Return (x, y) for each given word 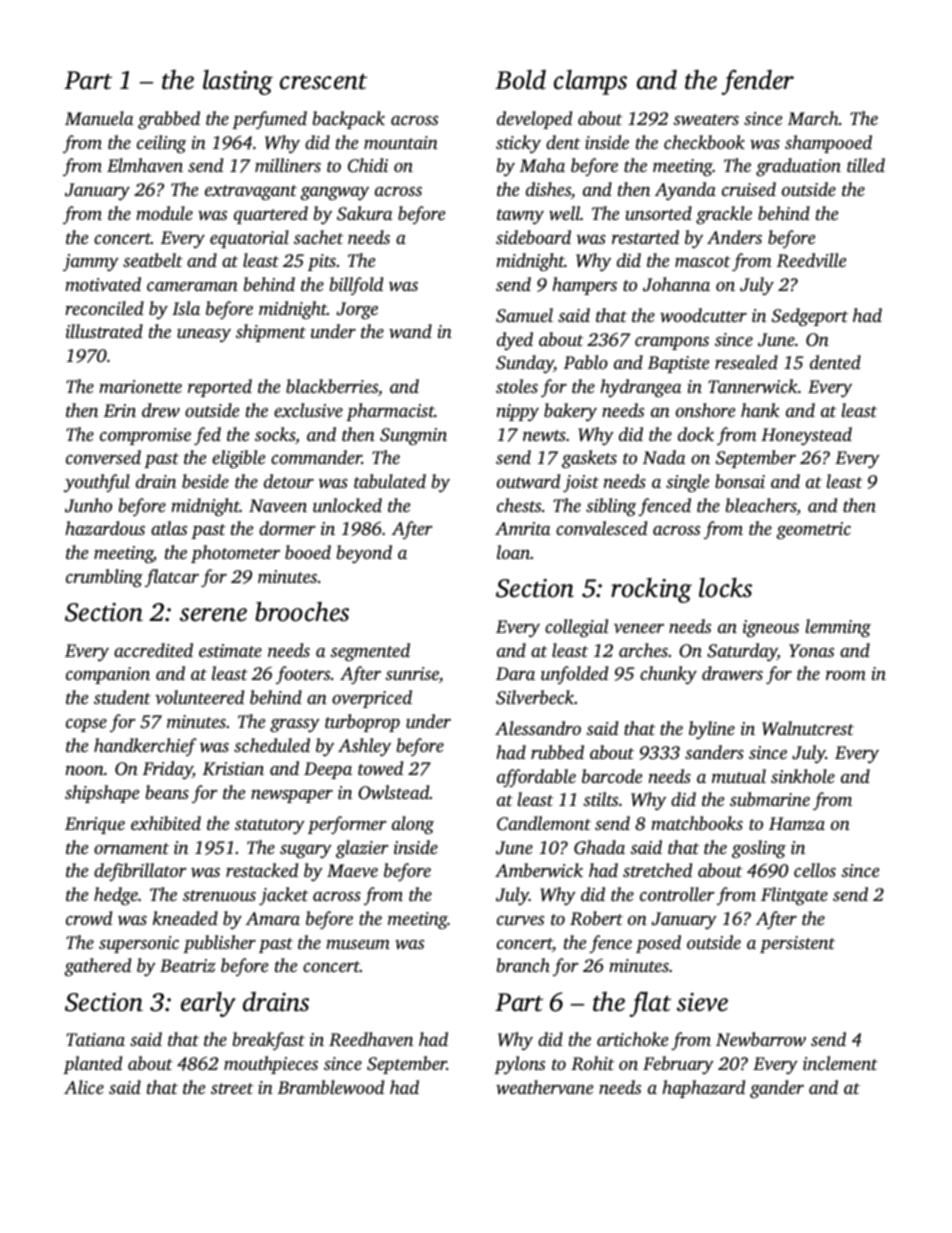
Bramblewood (331, 1087)
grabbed (169, 120)
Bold (520, 80)
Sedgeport (810, 317)
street (232, 1088)
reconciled (104, 308)
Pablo (585, 362)
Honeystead (806, 436)
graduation (798, 167)
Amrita (522, 528)
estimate (230, 650)
